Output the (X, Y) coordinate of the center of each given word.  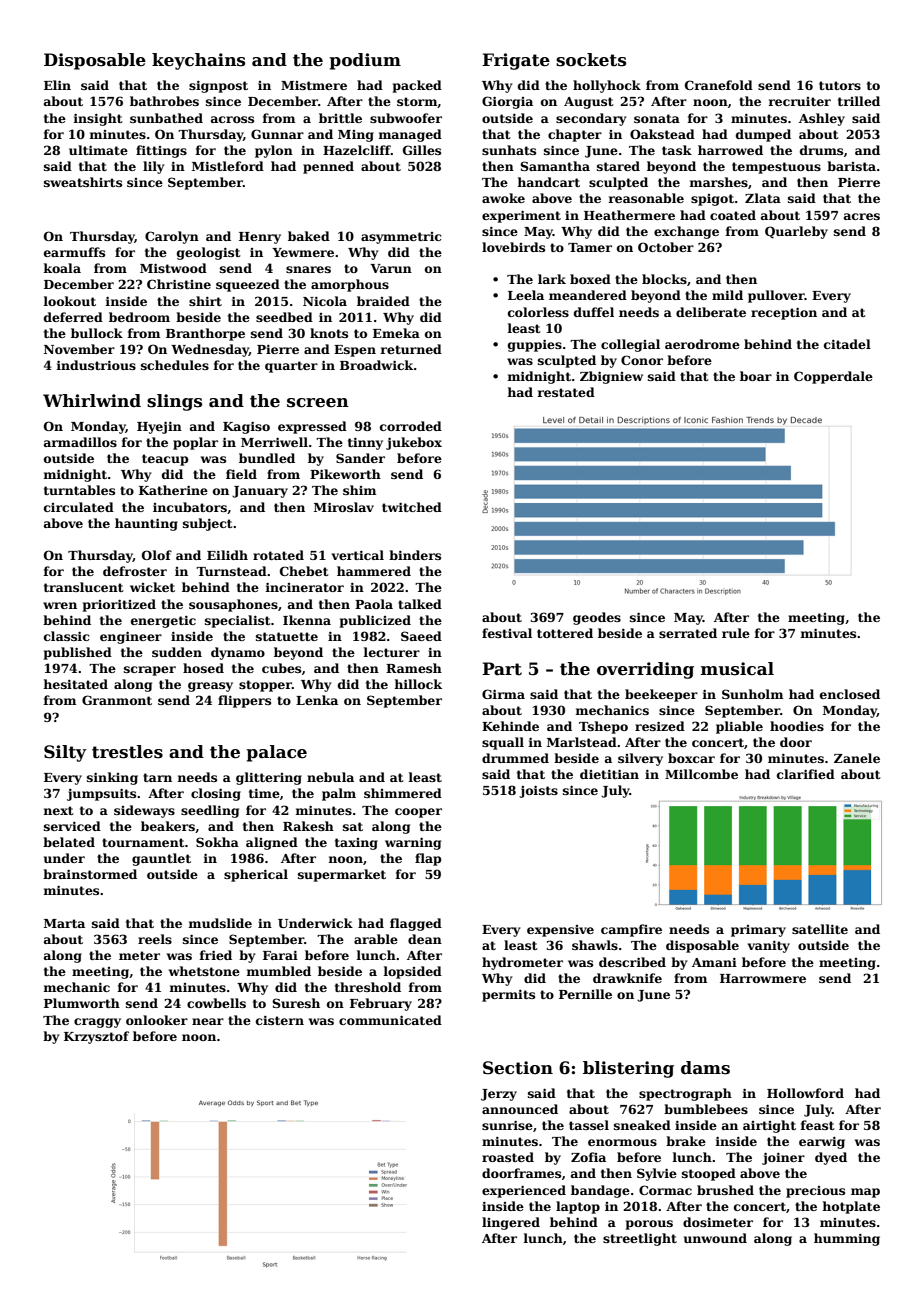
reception (784, 313)
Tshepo (603, 727)
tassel (589, 1125)
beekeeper (661, 695)
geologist (209, 253)
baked (309, 236)
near (208, 1021)
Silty (65, 753)
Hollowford (805, 1093)
